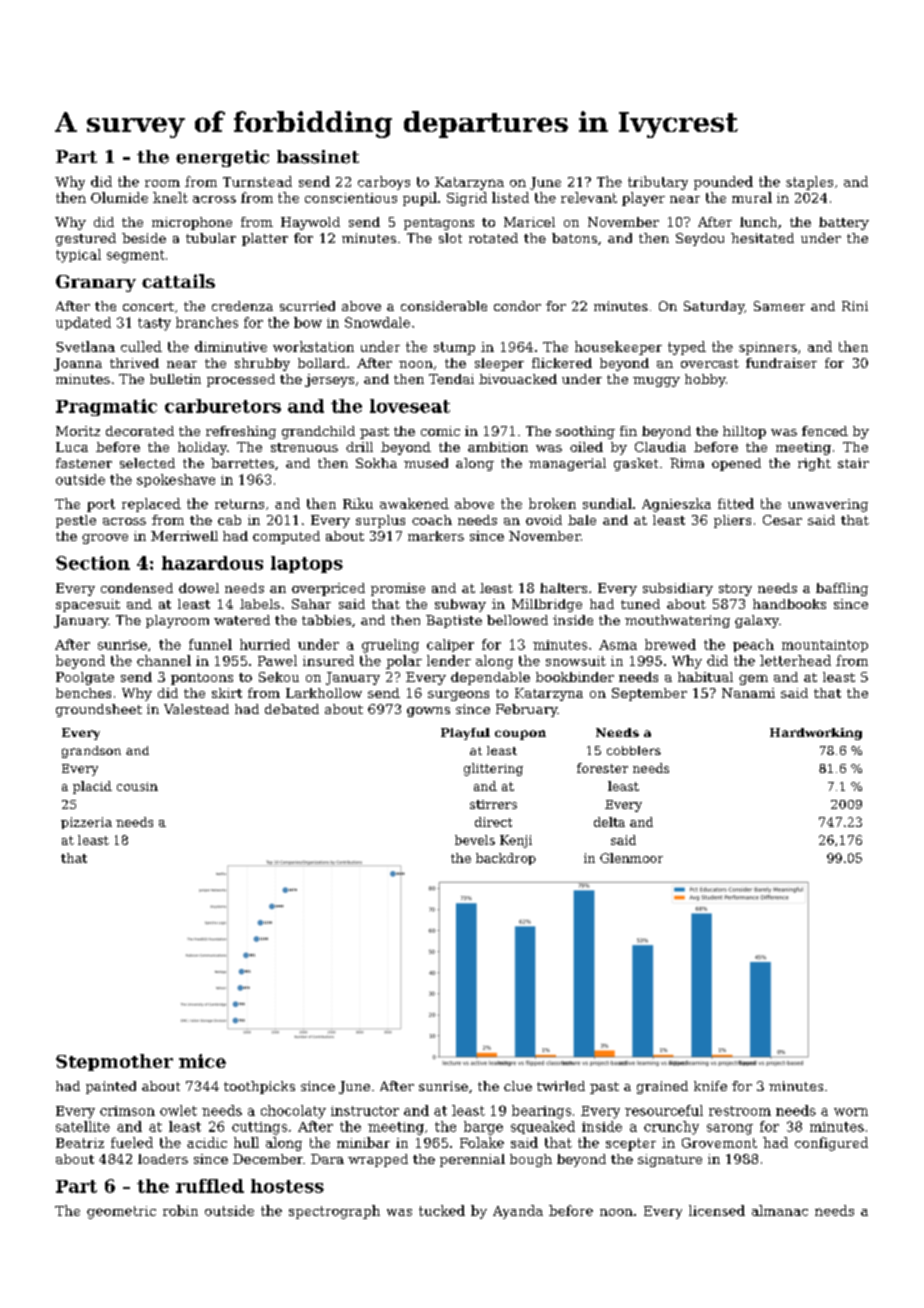  I want to click on Seydou, so click(700, 239).
